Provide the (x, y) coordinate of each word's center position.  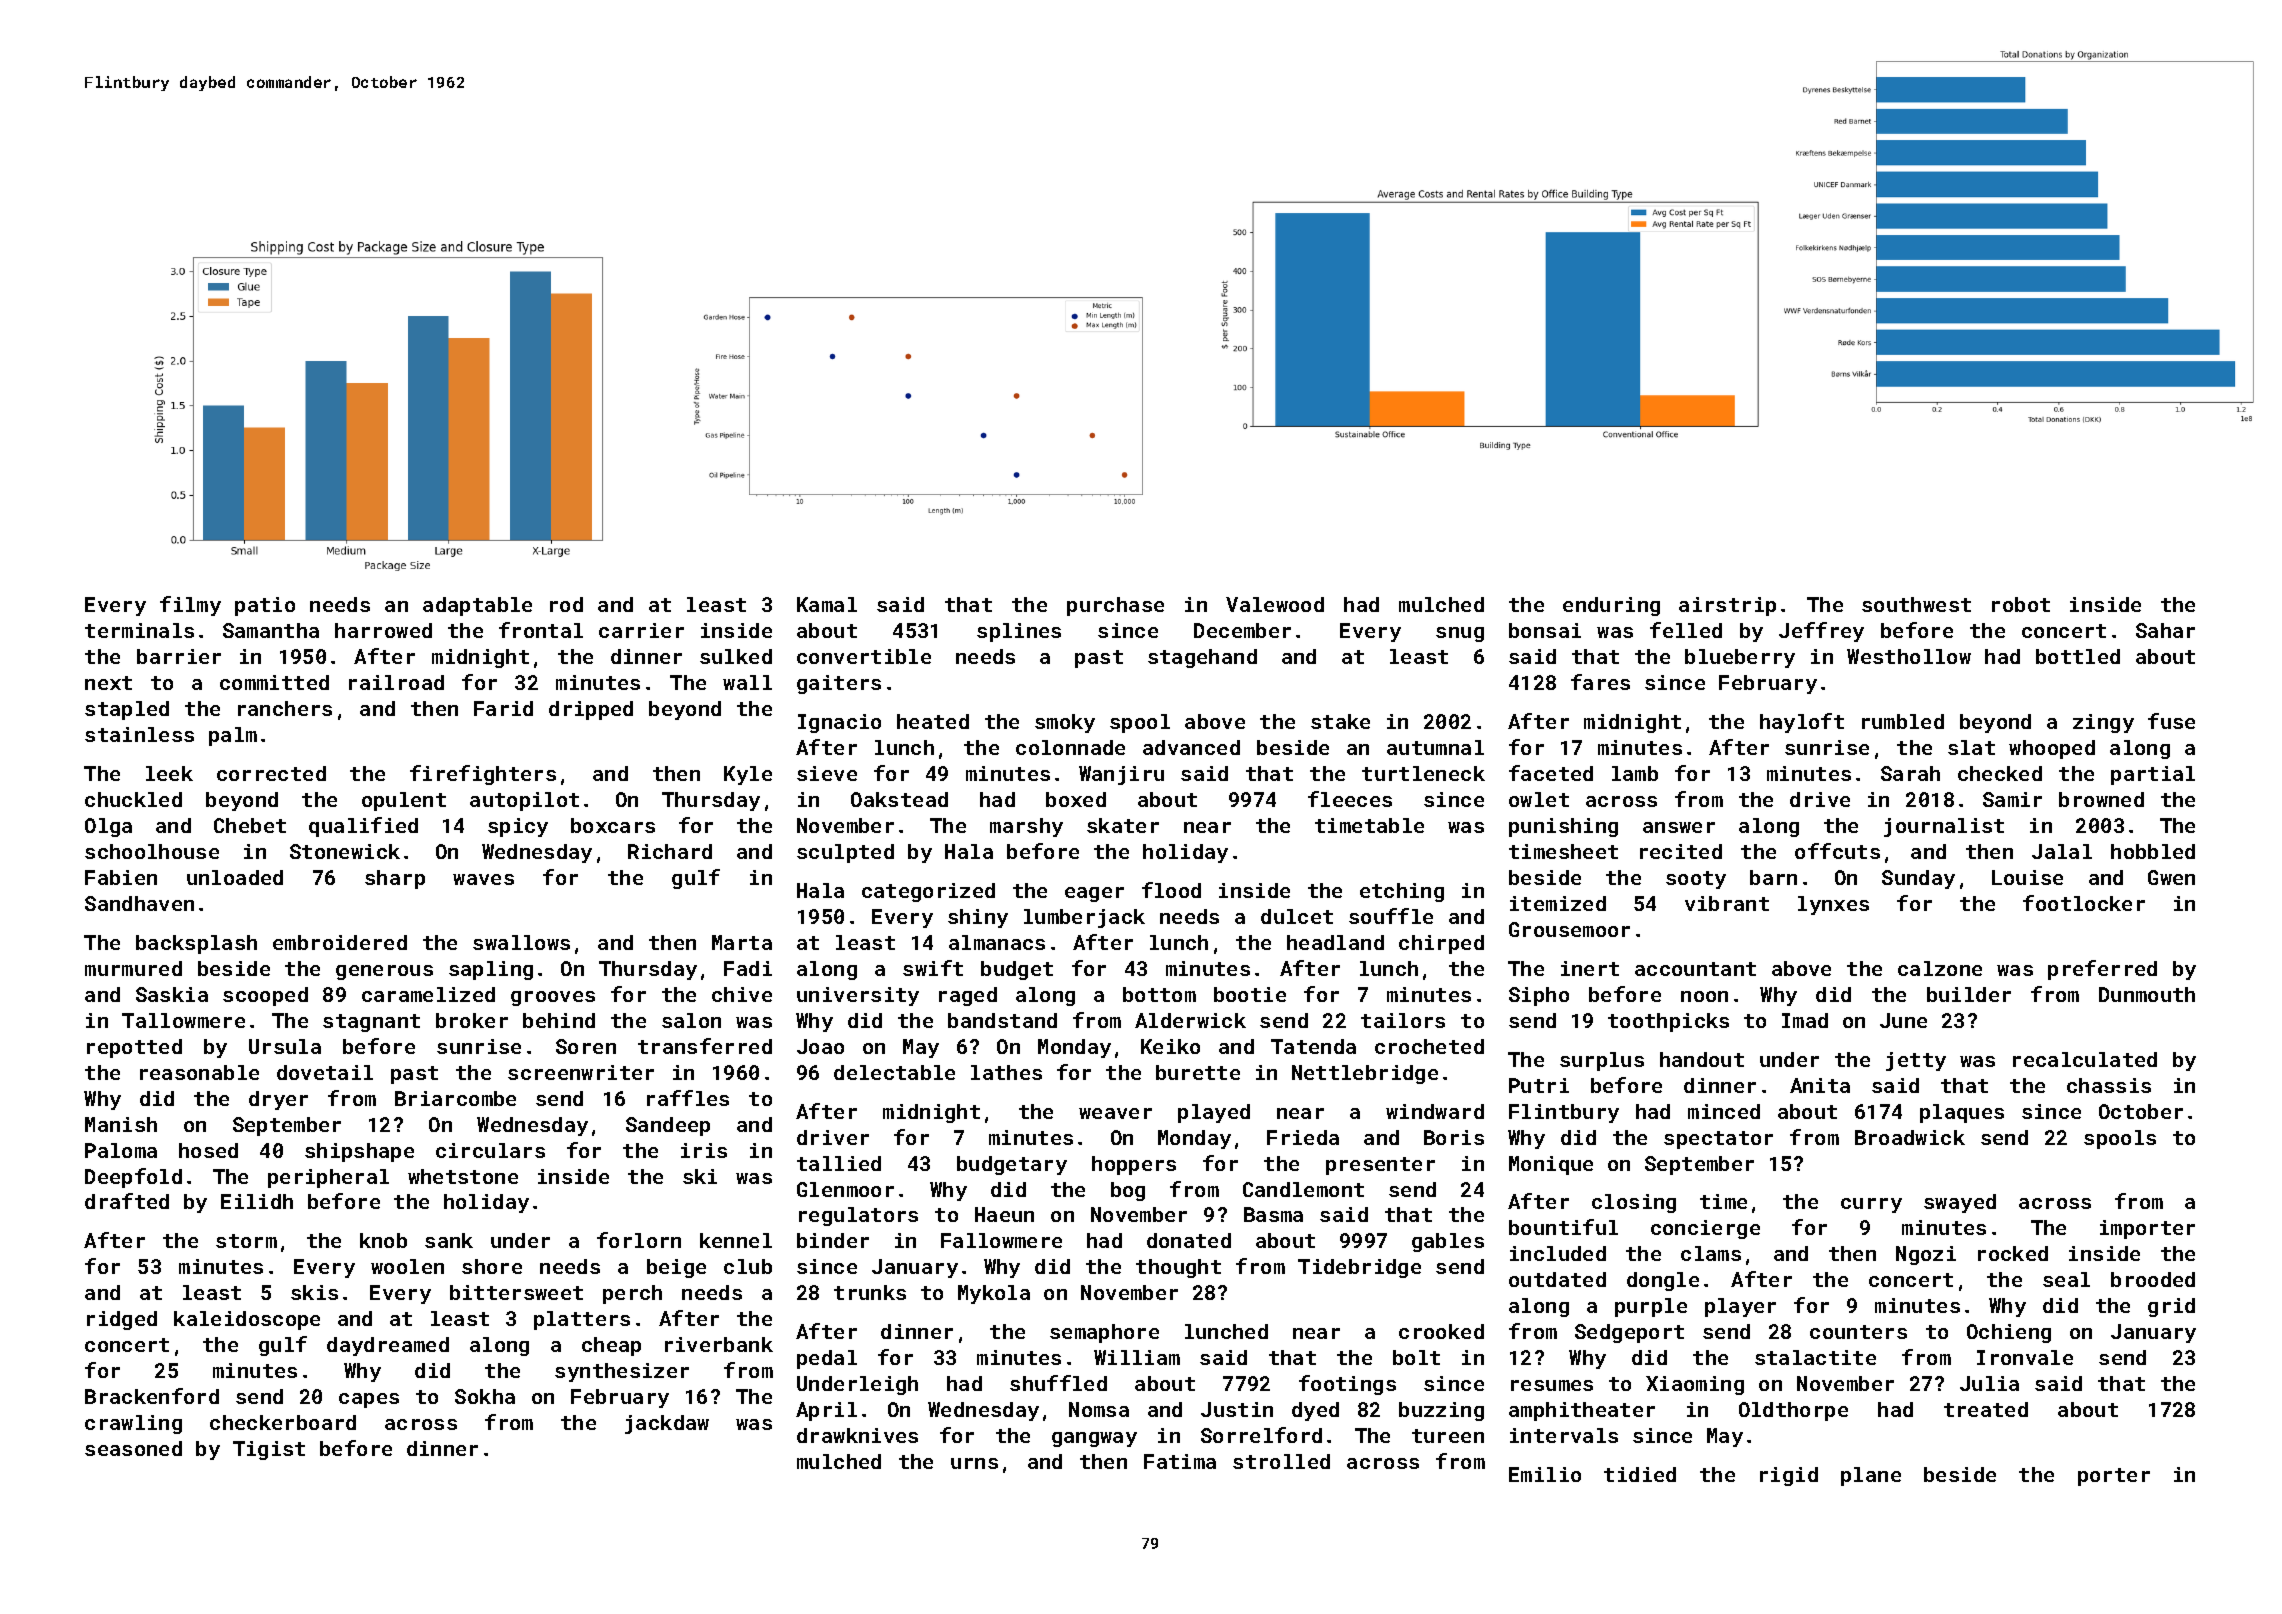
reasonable (199, 1072)
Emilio (1545, 1474)
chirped (1441, 944)
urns (974, 1463)
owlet (1539, 799)
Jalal (2062, 851)
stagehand (1202, 658)
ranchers (285, 708)
